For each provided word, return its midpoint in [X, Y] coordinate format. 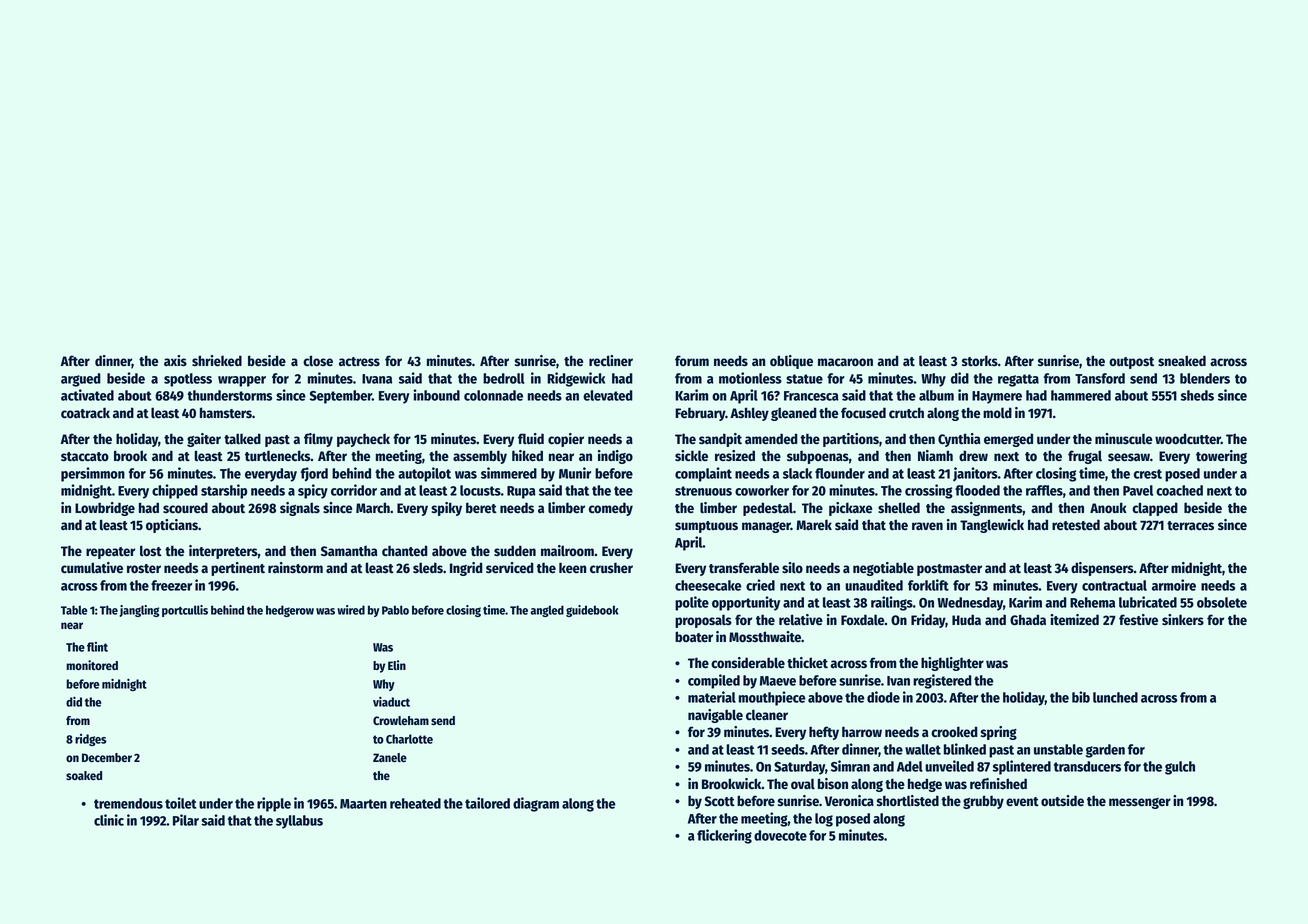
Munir [575, 473]
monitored [92, 665]
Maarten [363, 804]
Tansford [1100, 378]
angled [547, 611]
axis [175, 360]
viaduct [391, 702]
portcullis [185, 611]
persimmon [93, 474]
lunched [1115, 697]
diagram [536, 804]
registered [942, 681]
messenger [1140, 803]
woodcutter [1188, 439]
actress [359, 362]
